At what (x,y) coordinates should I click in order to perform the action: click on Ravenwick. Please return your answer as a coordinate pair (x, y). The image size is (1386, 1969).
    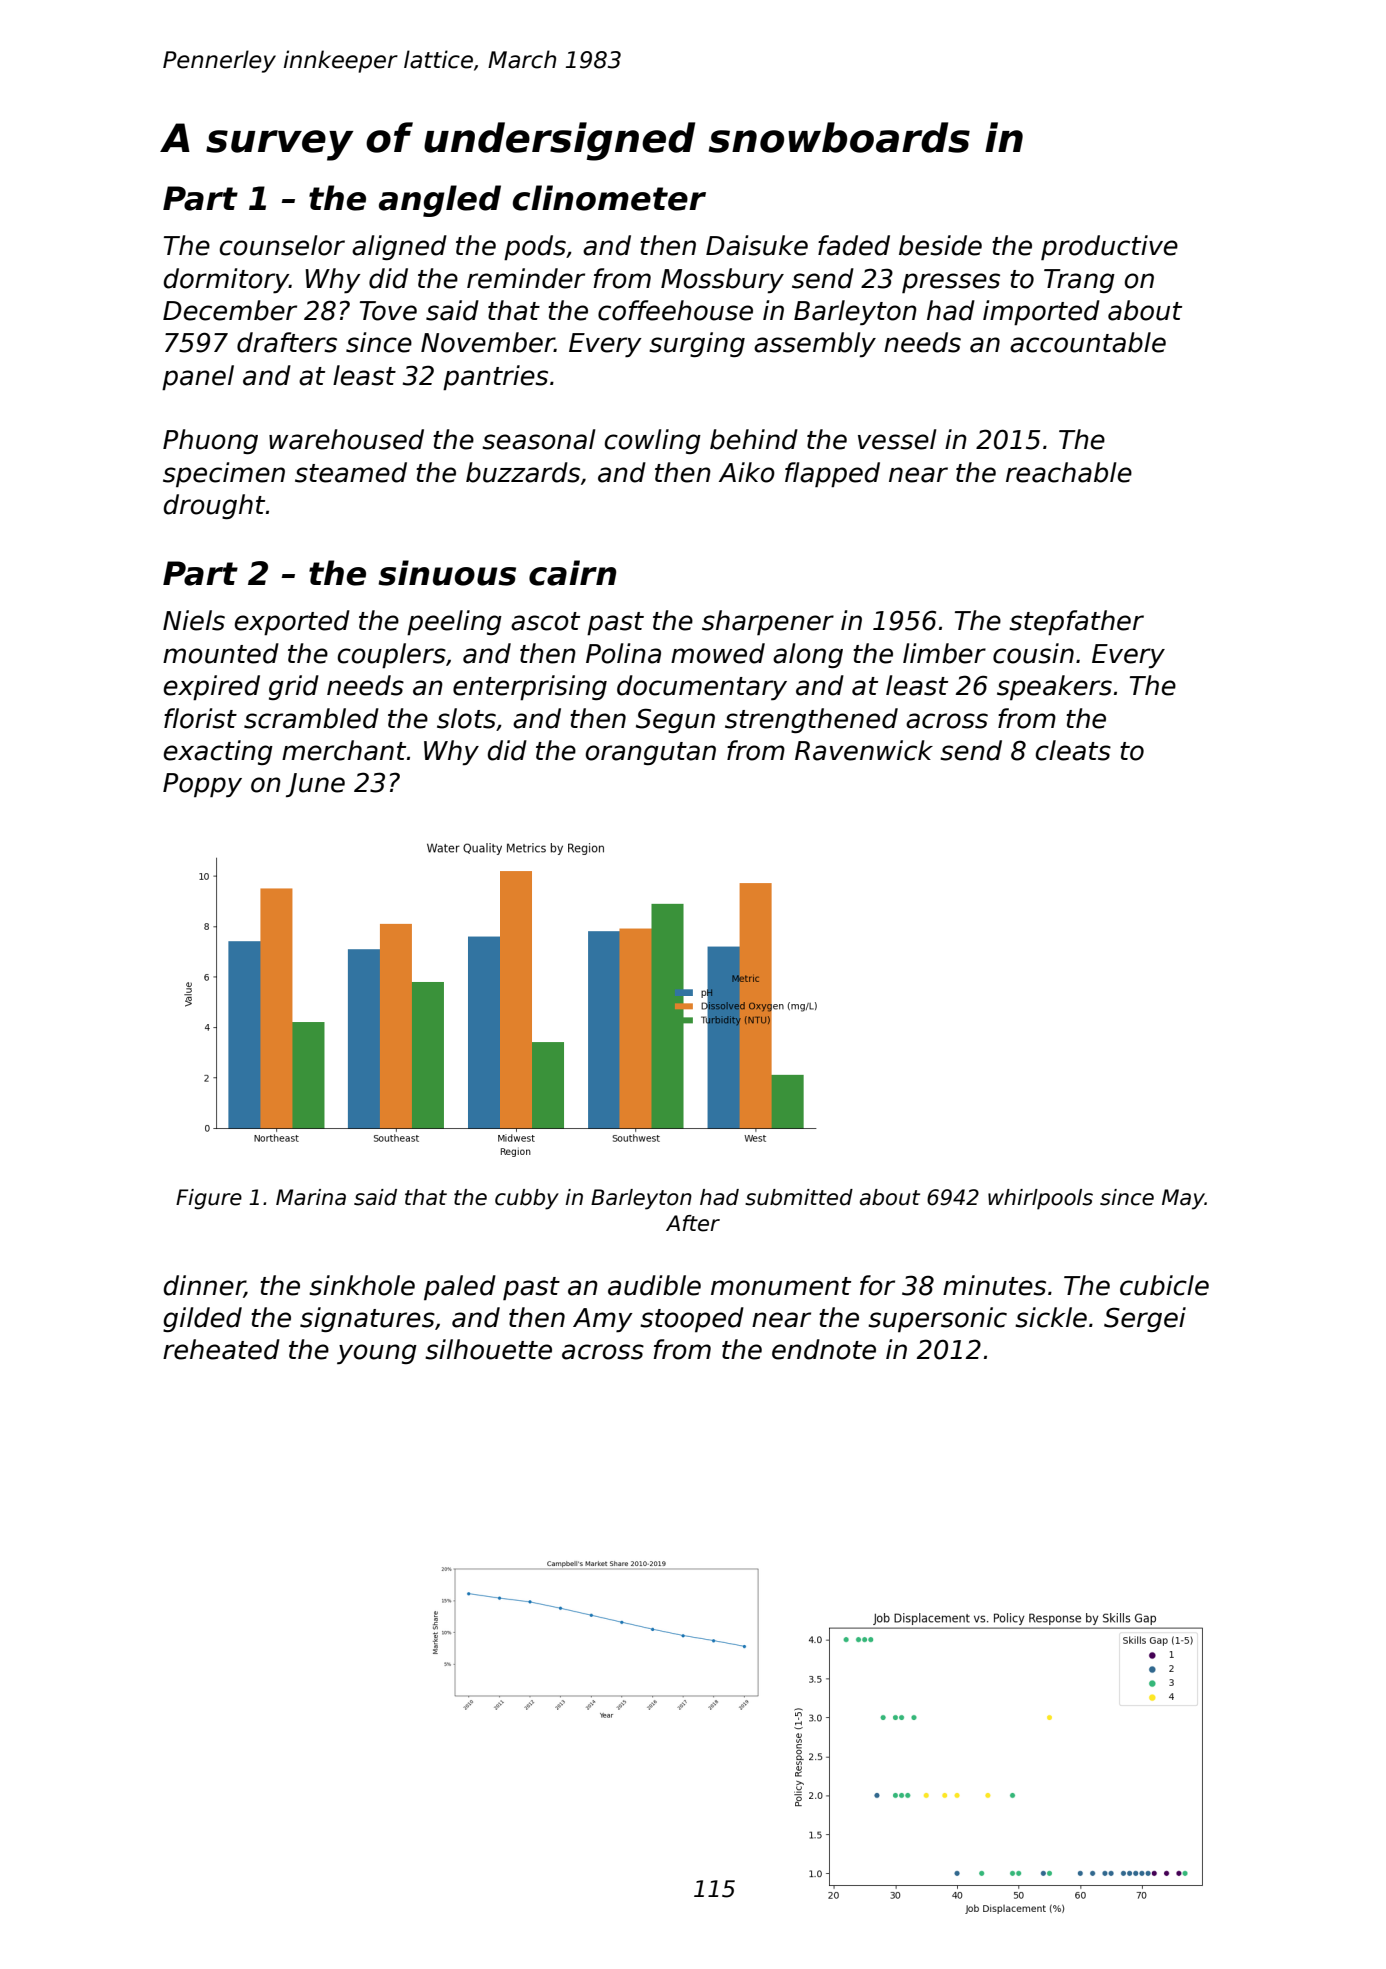
    Looking at the image, I should click on (864, 750).
